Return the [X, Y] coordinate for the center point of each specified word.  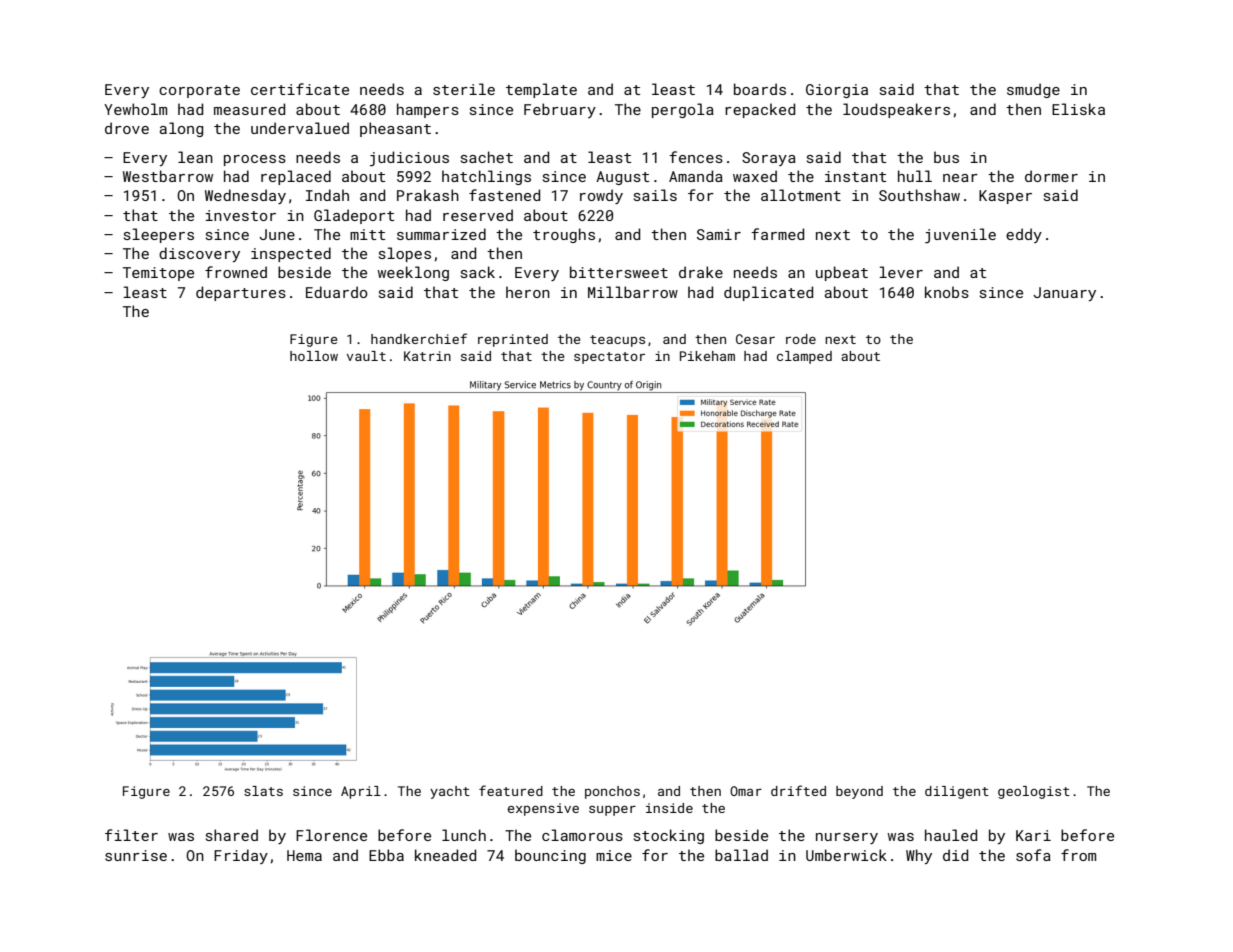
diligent [957, 792]
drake [701, 272]
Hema [304, 855]
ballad [741, 855]
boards [760, 89]
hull [915, 176]
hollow [314, 356]
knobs [947, 292]
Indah [327, 195]
